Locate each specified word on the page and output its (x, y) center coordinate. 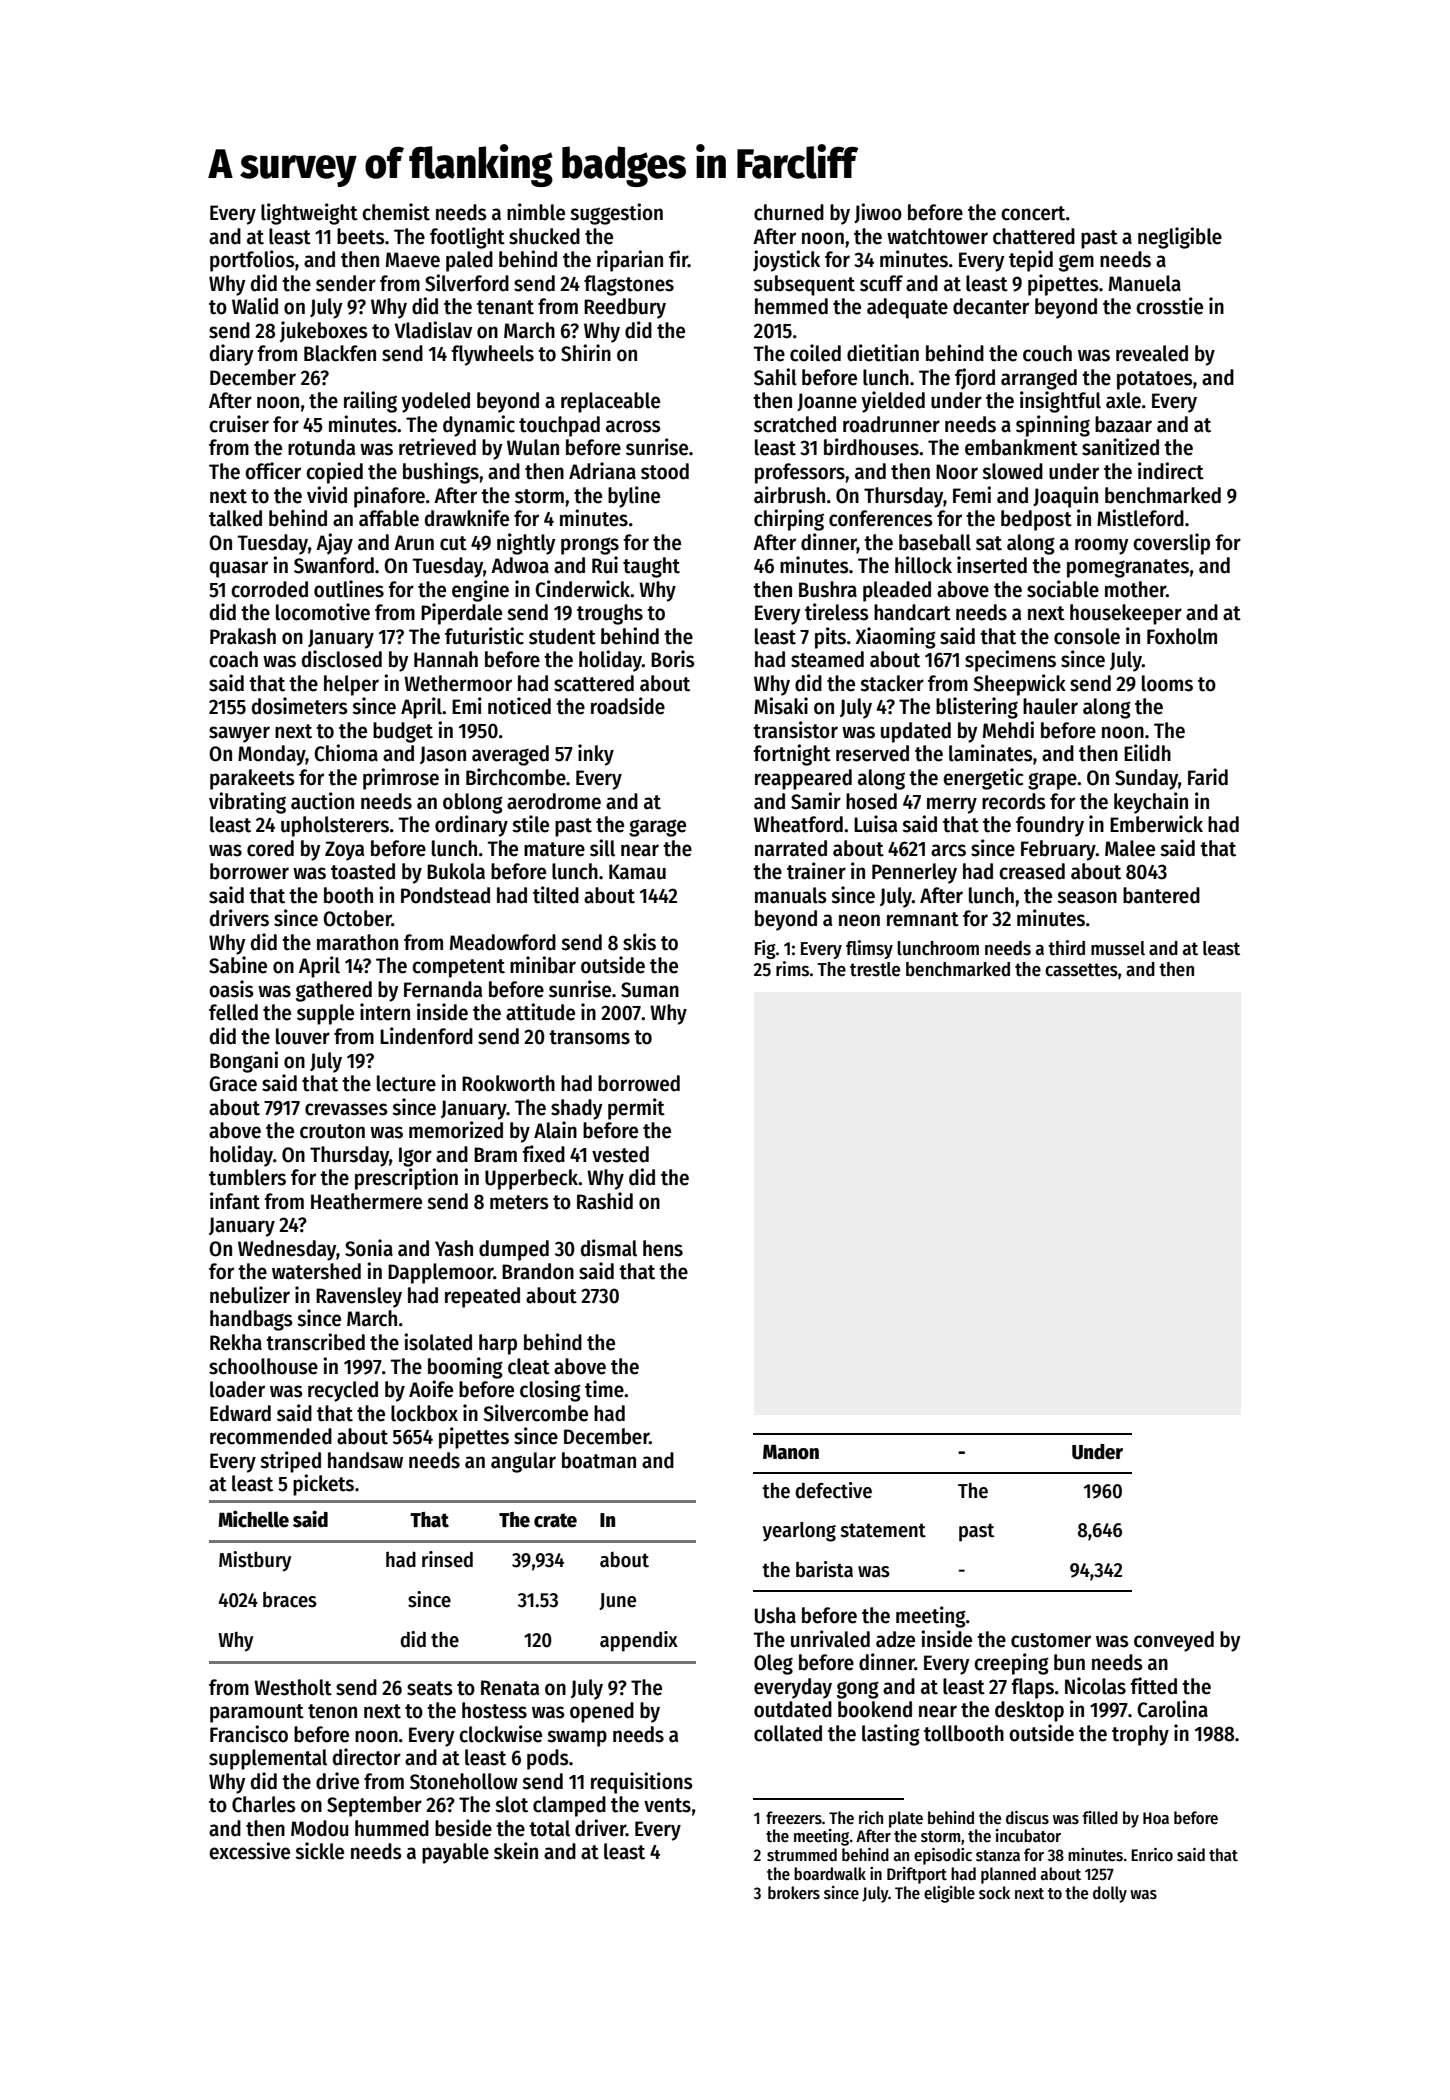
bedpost (1036, 520)
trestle (875, 969)
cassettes (1081, 970)
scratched (795, 424)
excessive (249, 1851)
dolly (1110, 1894)
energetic (983, 779)
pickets (323, 1485)
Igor (415, 1157)
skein (516, 1851)
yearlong (799, 1532)
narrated (791, 848)
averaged (510, 755)
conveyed (1174, 1641)
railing (370, 402)
